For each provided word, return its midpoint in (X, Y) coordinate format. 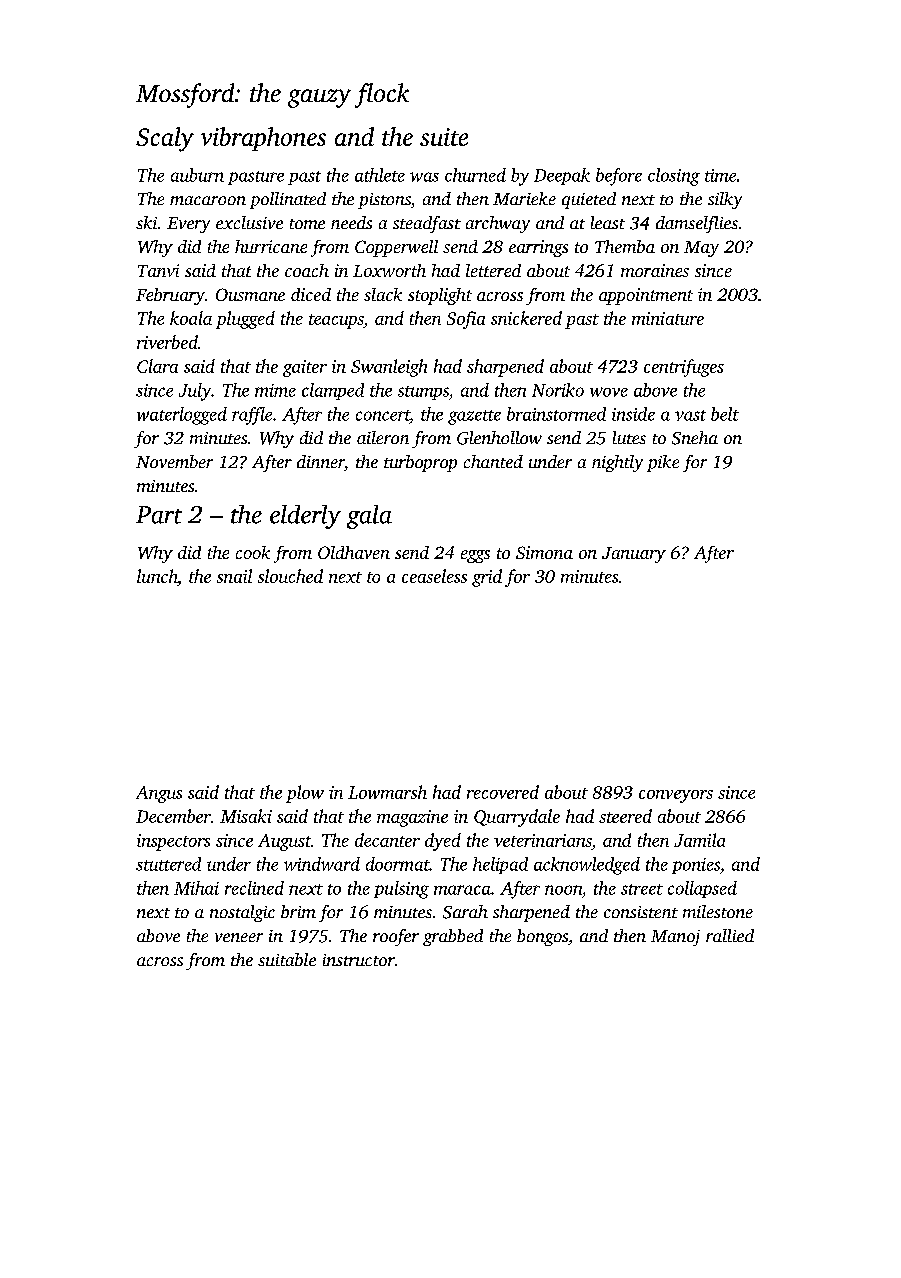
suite (444, 137)
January (634, 555)
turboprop (420, 463)
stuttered (168, 864)
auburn (197, 175)
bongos (542, 937)
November (174, 461)
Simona (544, 552)
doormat (398, 864)
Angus (159, 794)
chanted (493, 461)
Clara (157, 366)
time (720, 175)
